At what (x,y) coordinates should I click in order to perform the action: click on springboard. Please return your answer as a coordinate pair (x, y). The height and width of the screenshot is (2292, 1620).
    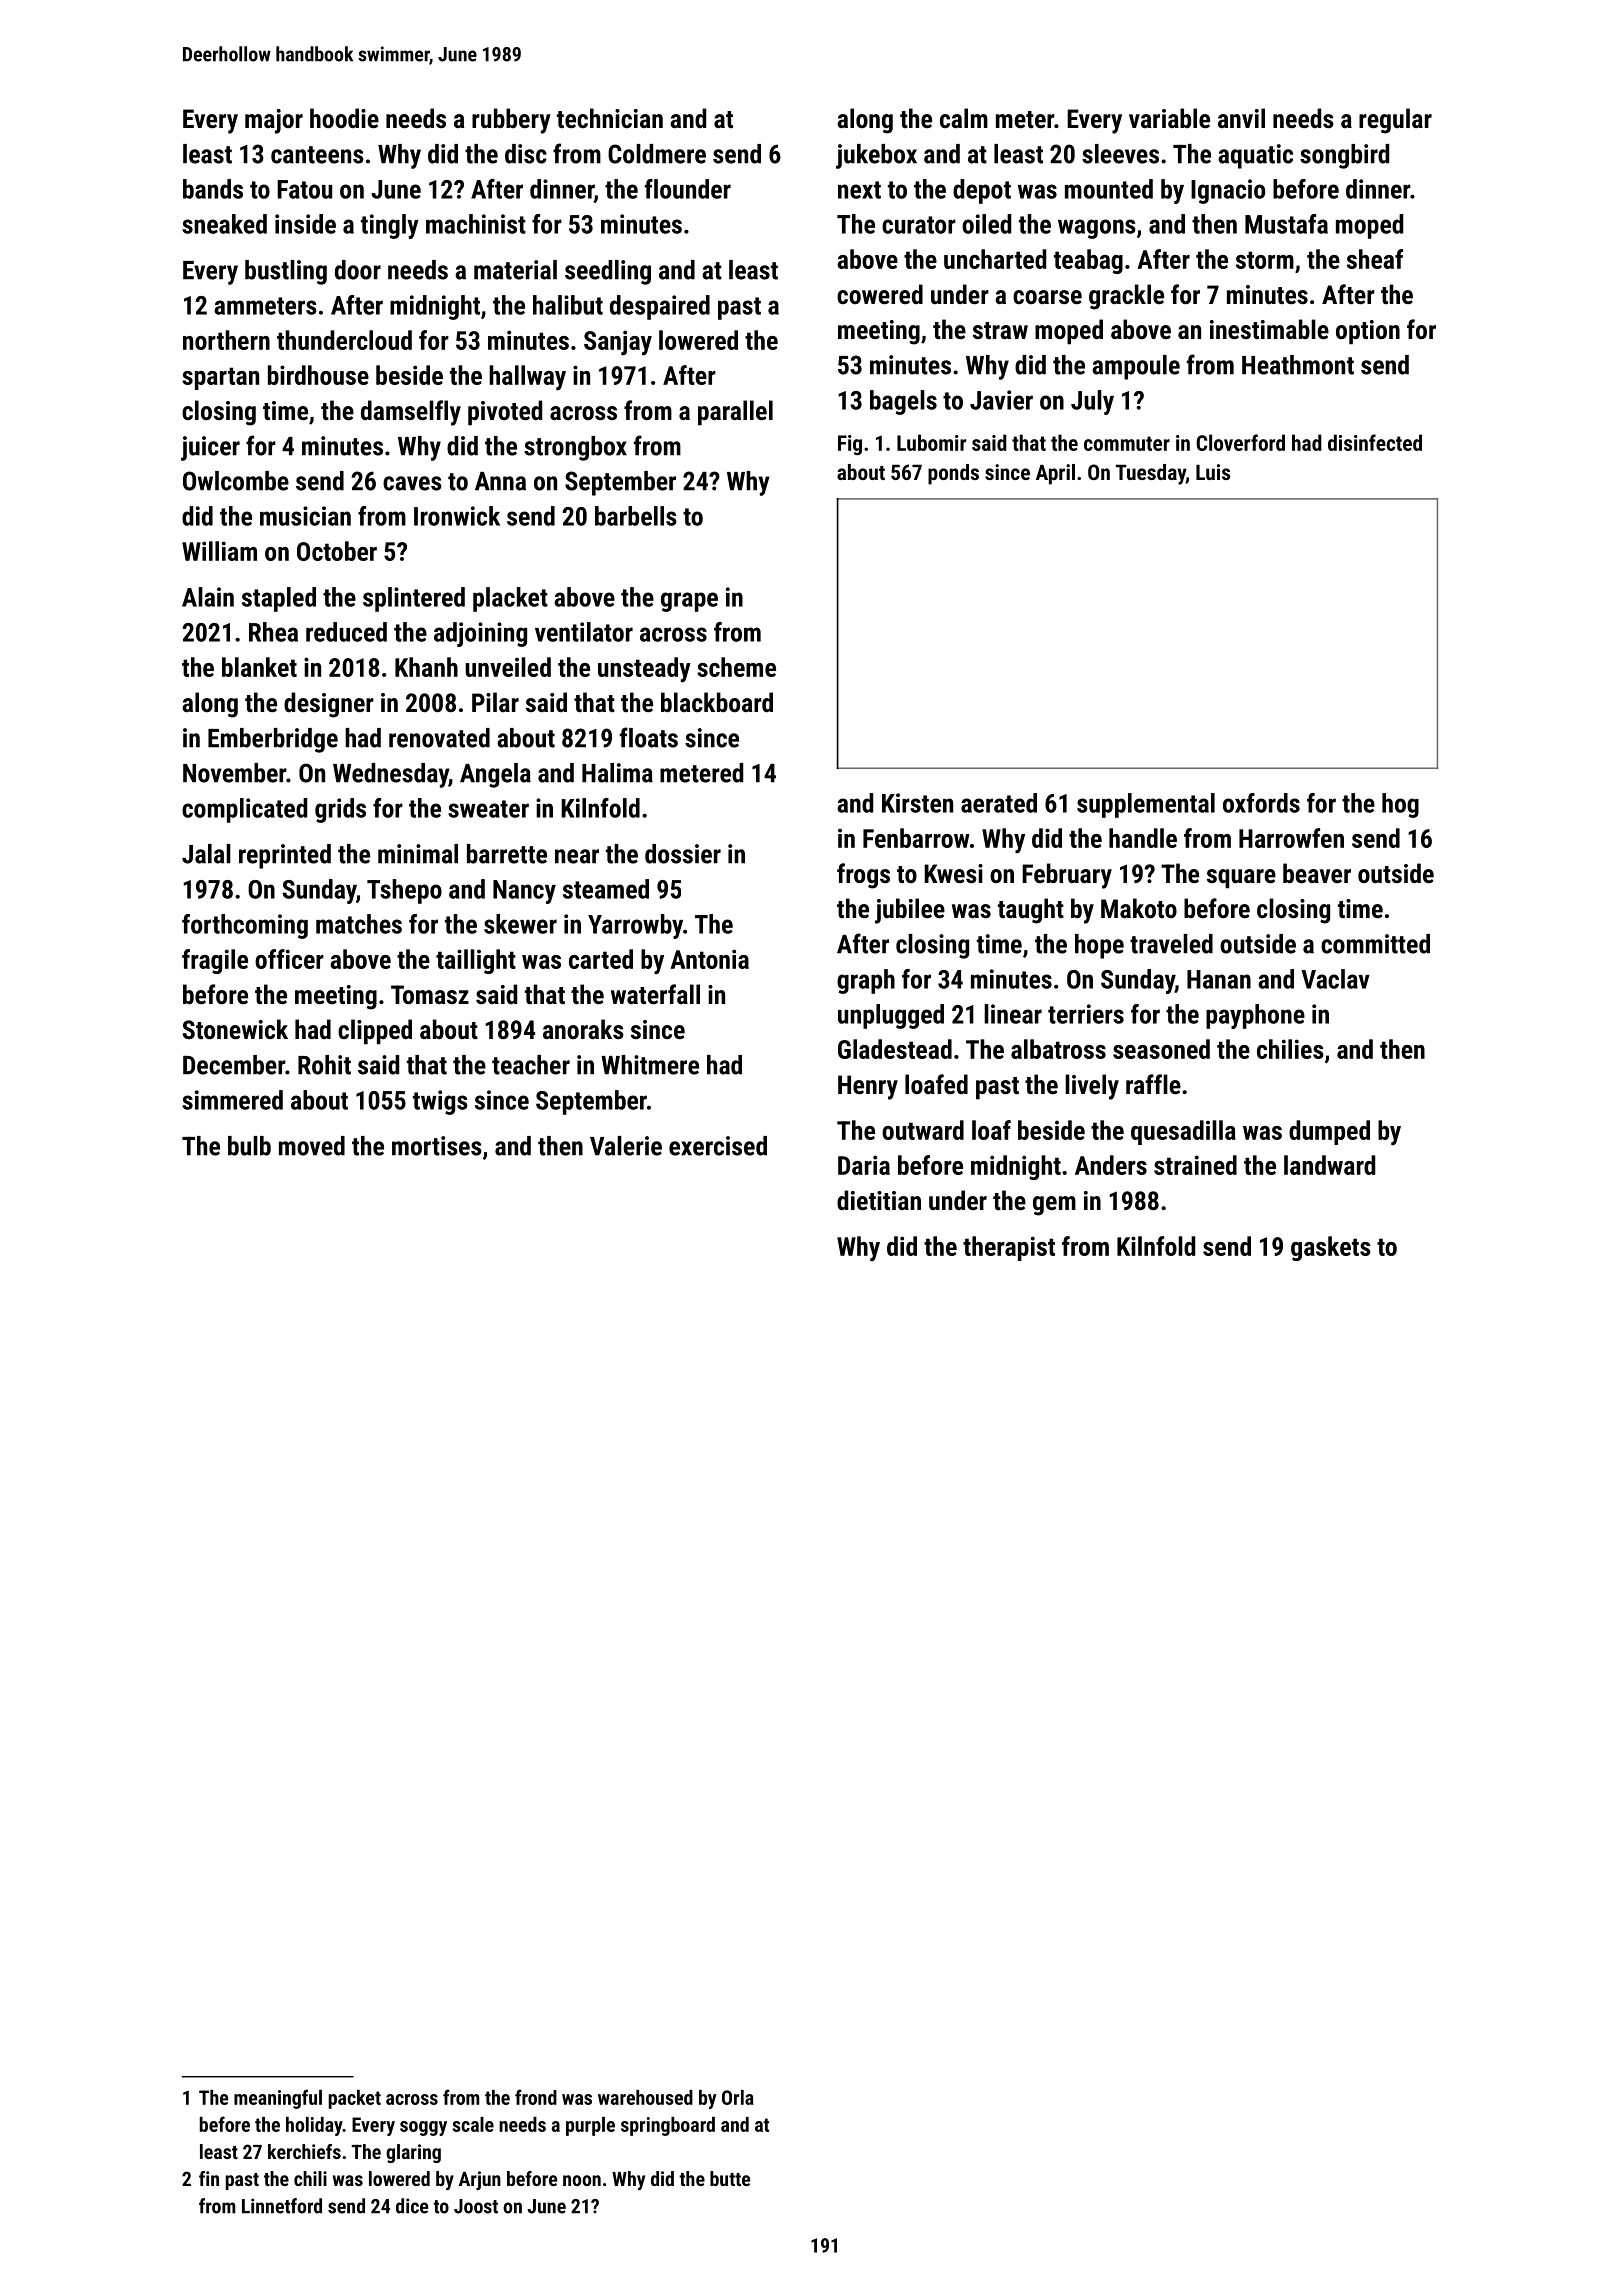
    Looking at the image, I should click on (668, 2126).
